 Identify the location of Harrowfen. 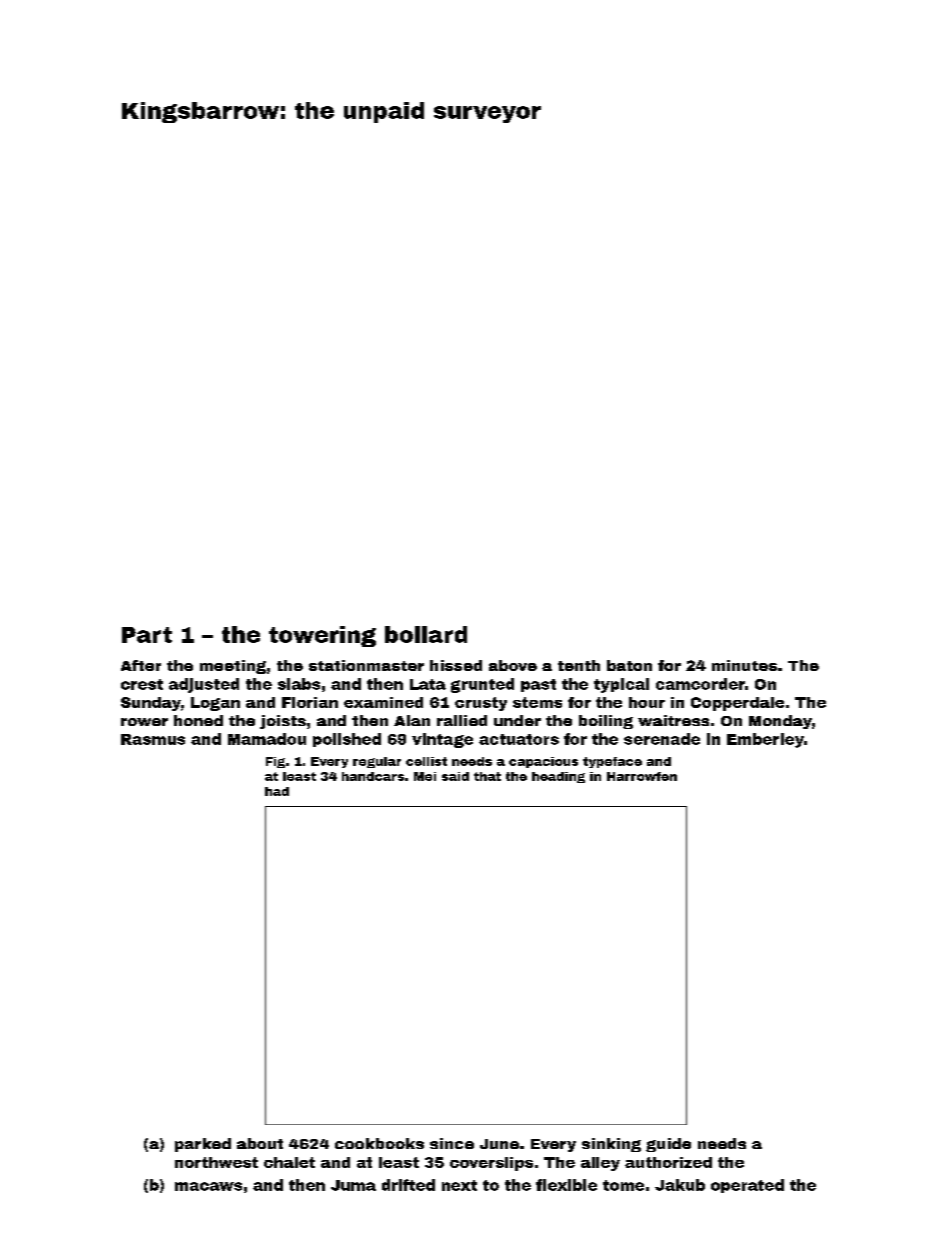
(642, 776).
